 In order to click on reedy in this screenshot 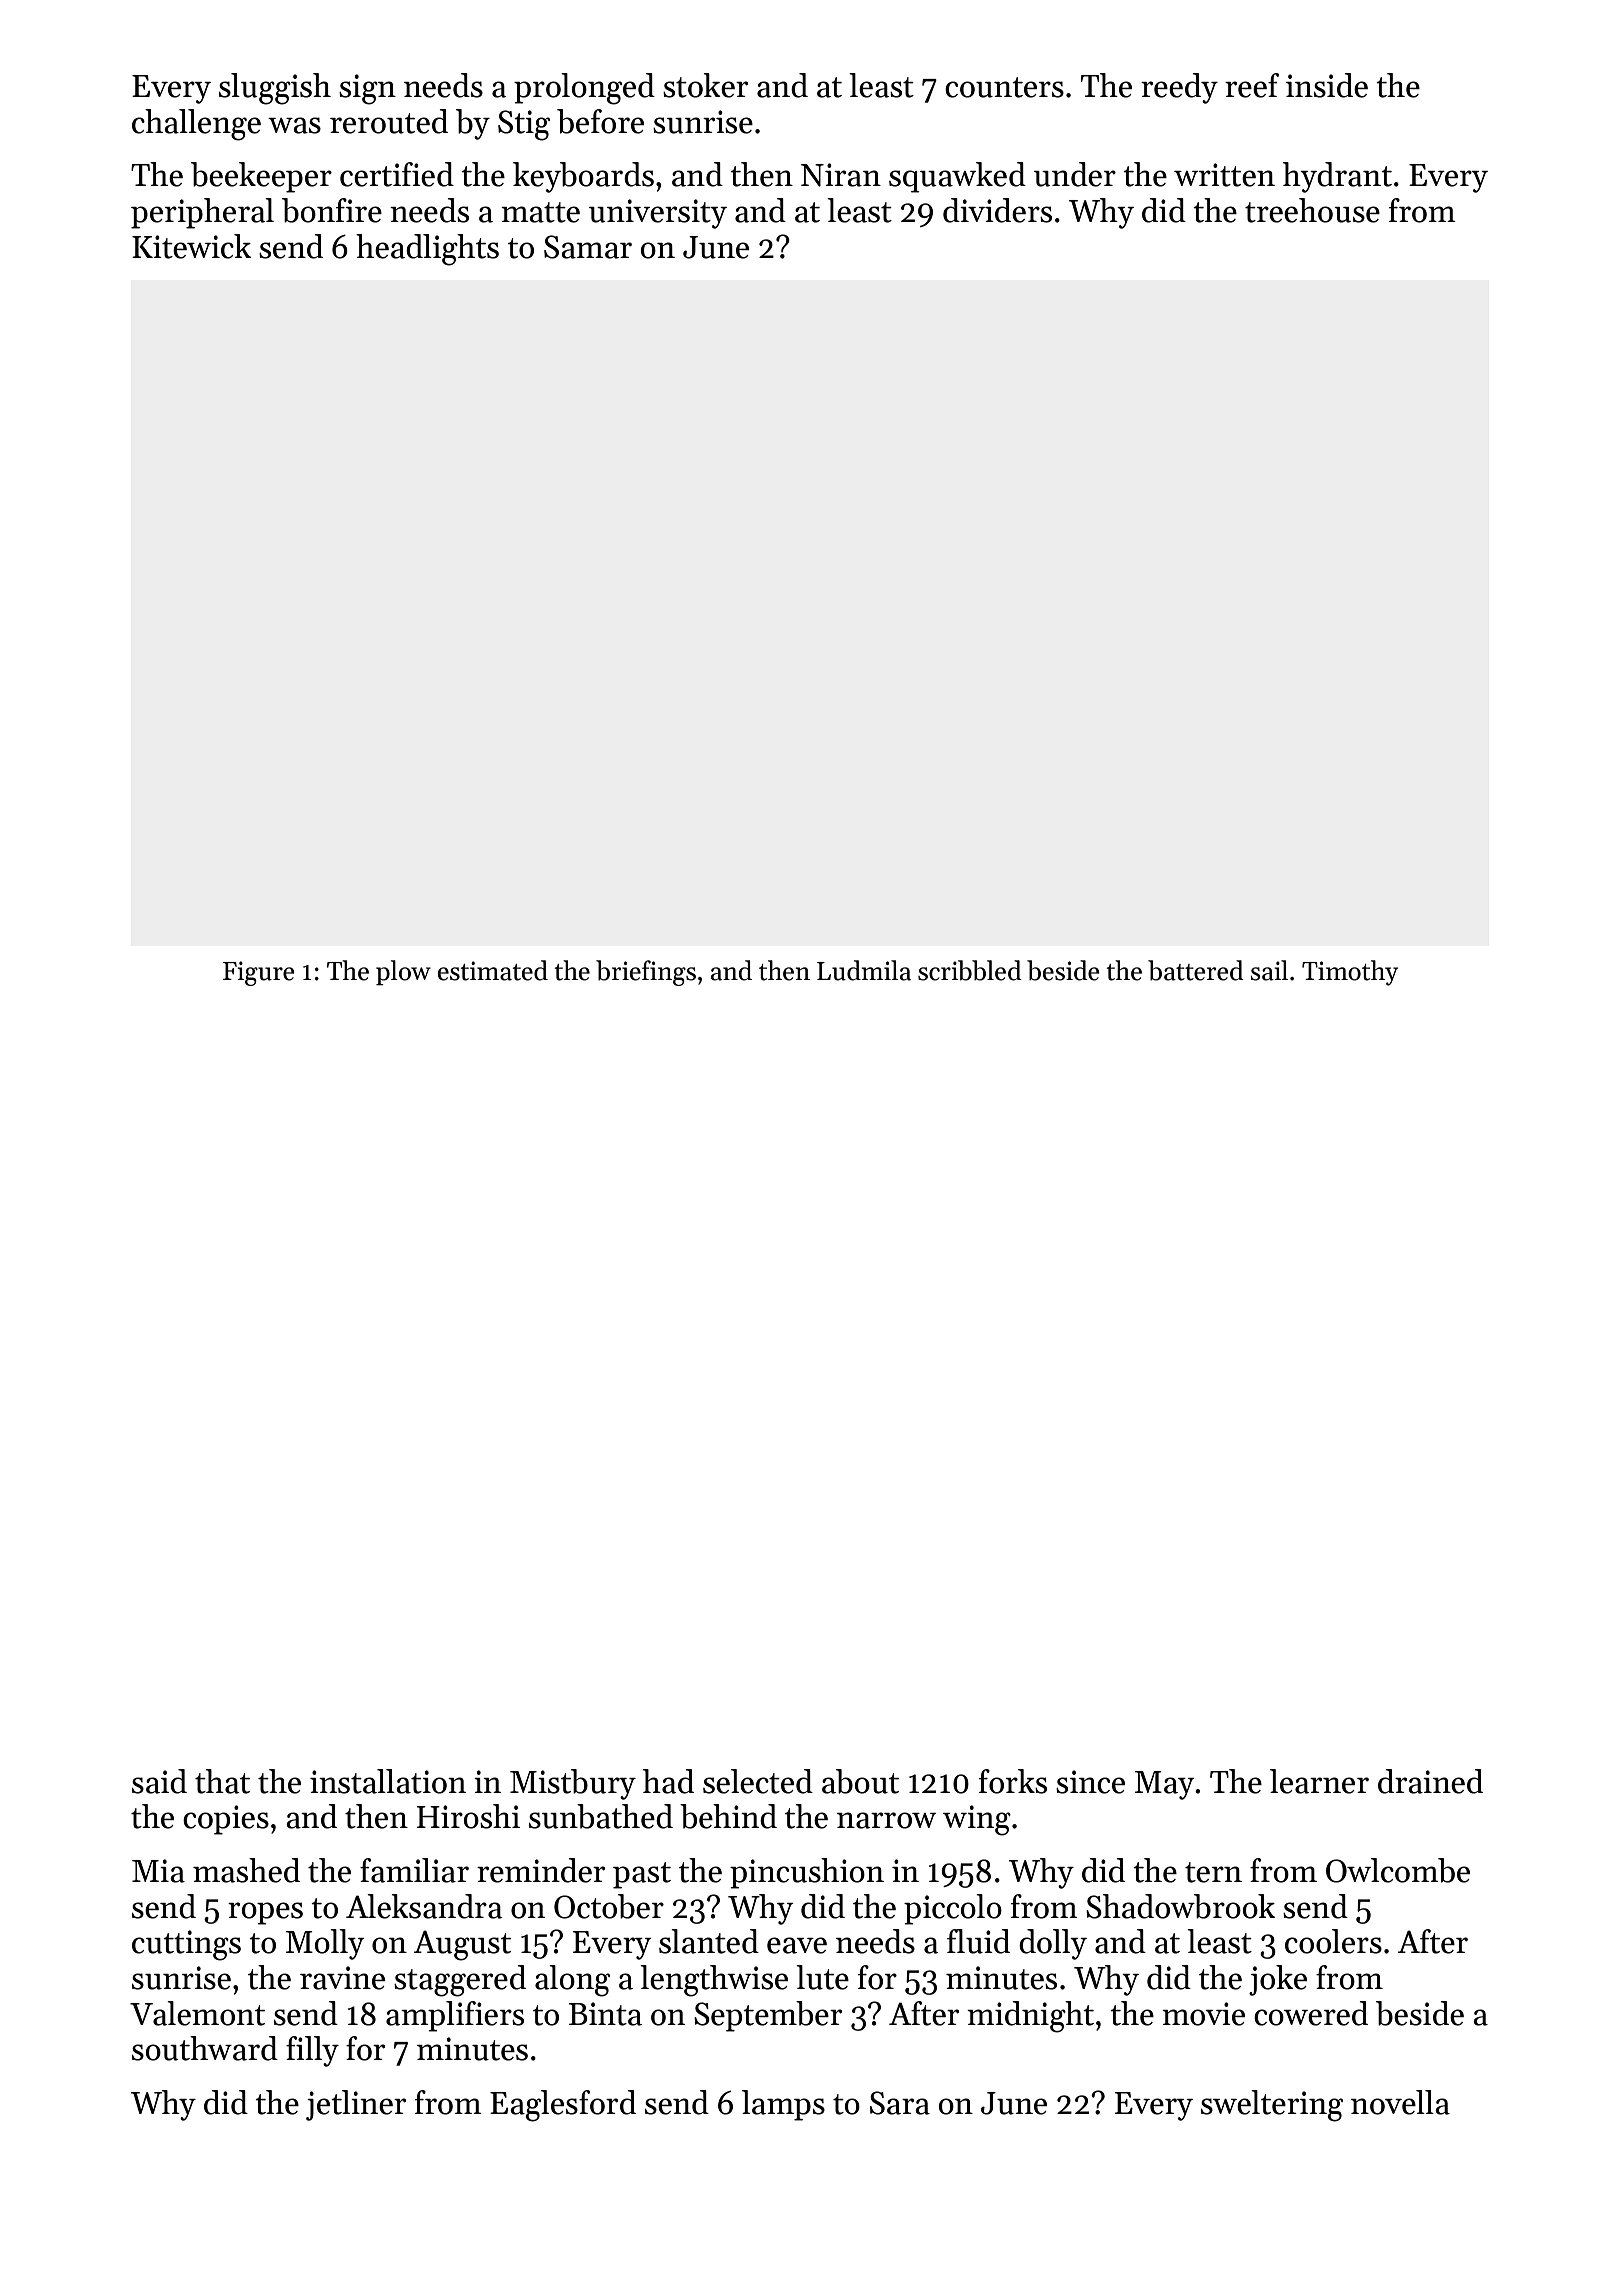, I will do `click(1179, 88)`.
